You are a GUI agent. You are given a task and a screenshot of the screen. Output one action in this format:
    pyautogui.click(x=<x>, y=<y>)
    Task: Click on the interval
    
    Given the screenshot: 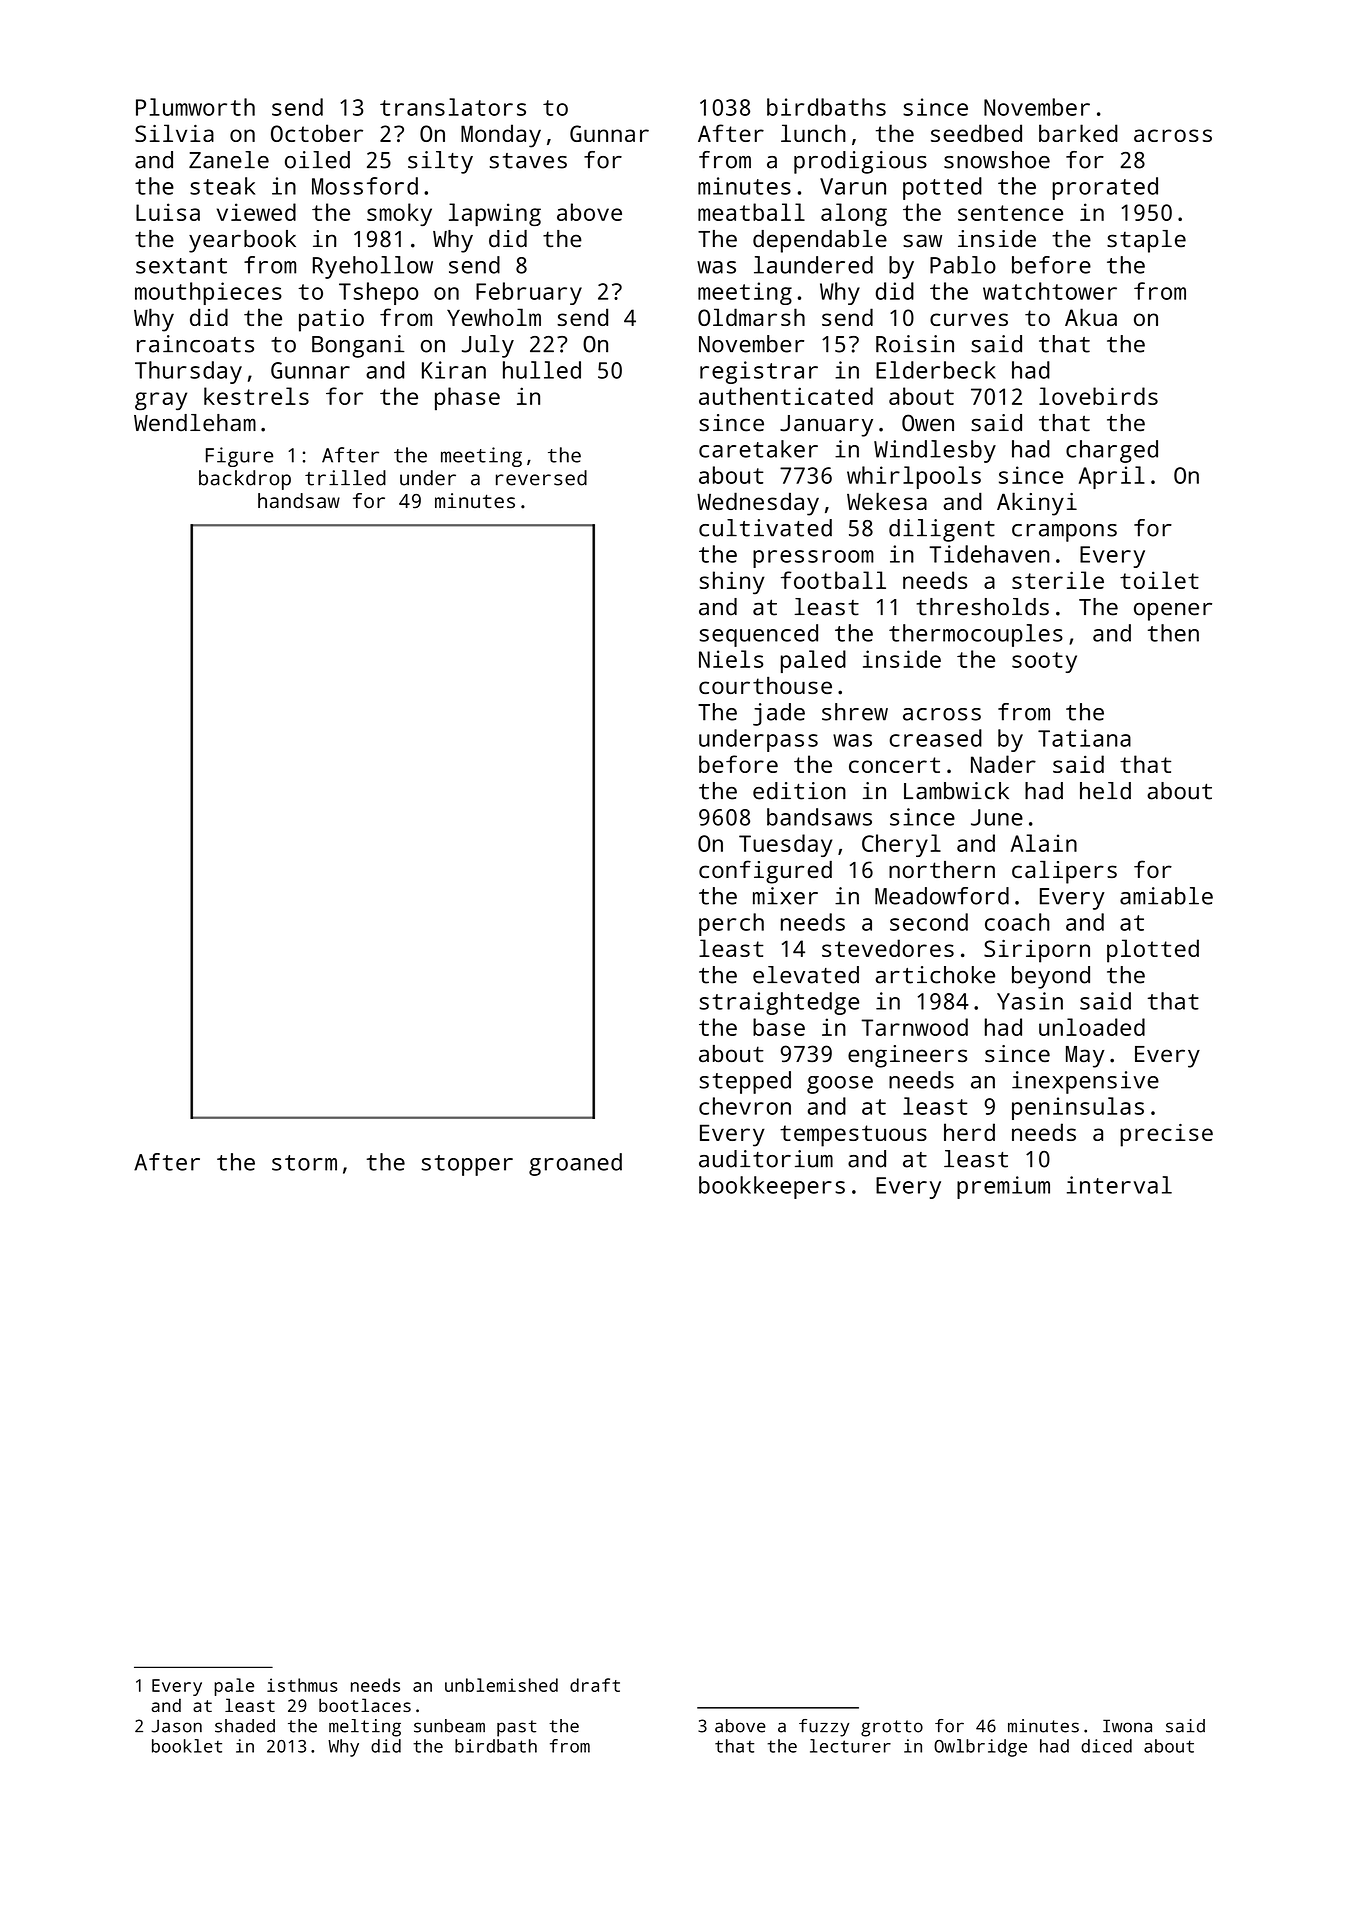 What is the action you would take?
    pyautogui.click(x=1119, y=1185)
